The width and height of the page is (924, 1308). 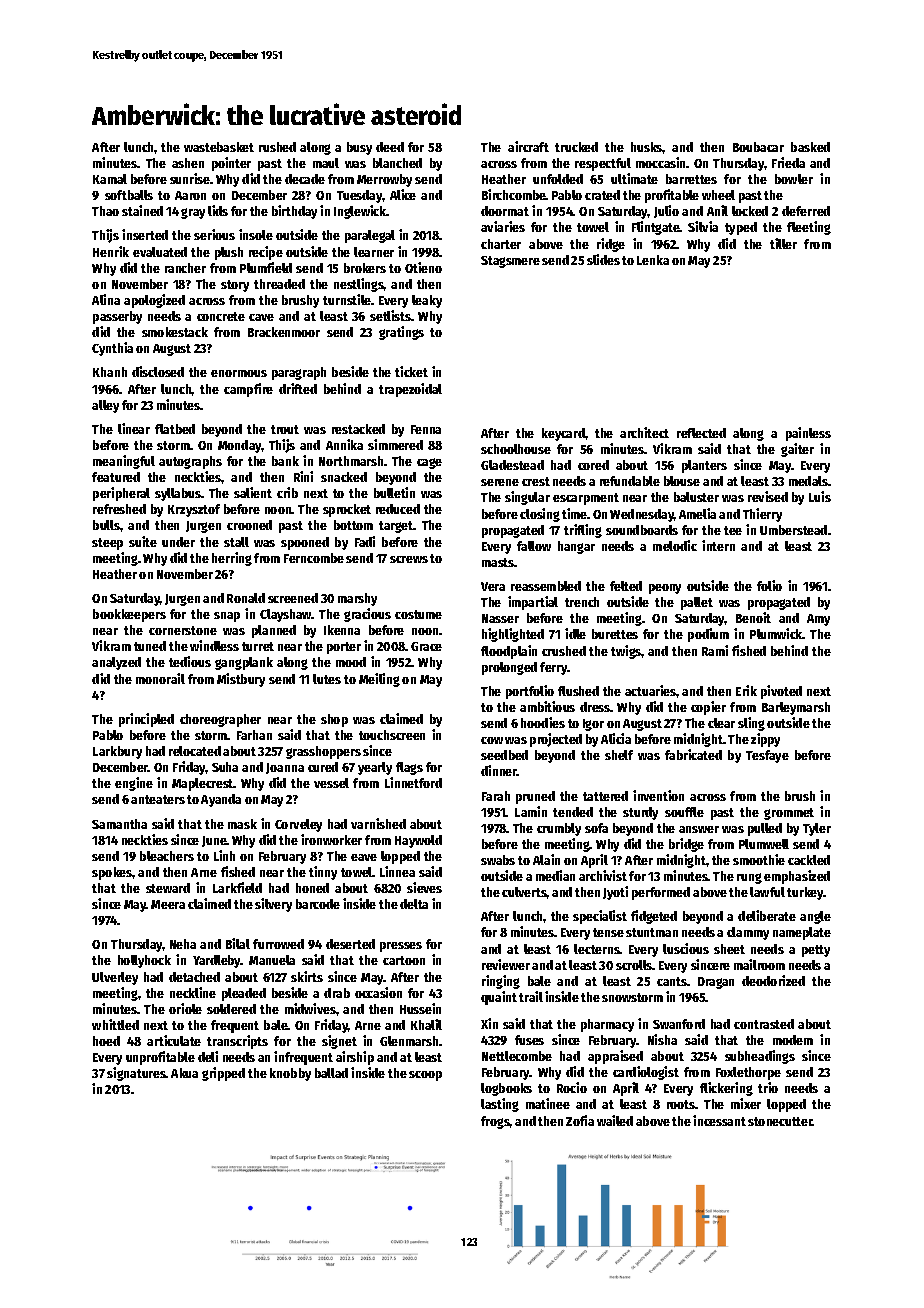 What do you see at coordinates (810, 147) in the page?
I see `basked` at bounding box center [810, 147].
